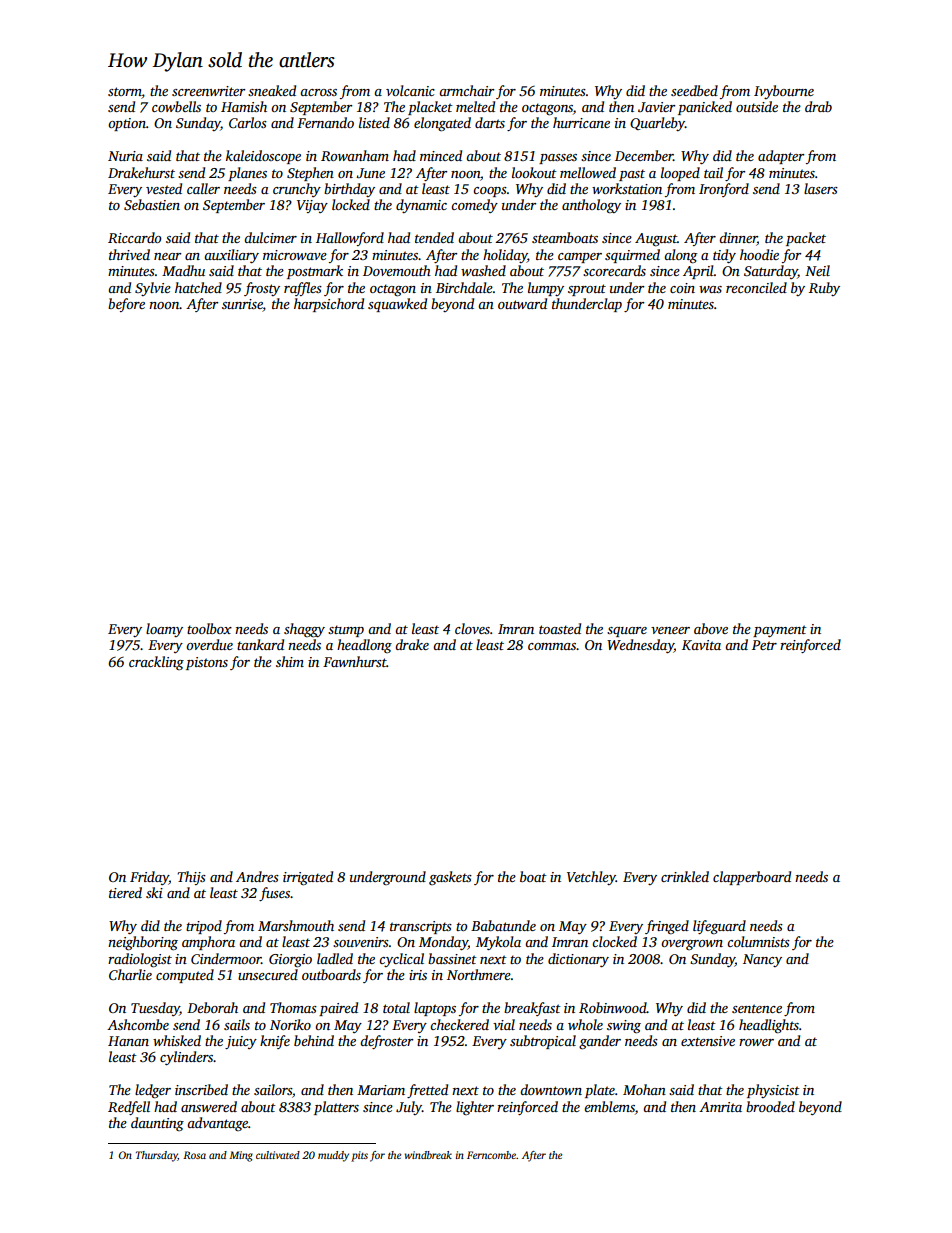 Image resolution: width=952 pixels, height=1233 pixels. Describe the element at coordinates (157, 1156) in the screenshot. I see `Thursday` at that location.
